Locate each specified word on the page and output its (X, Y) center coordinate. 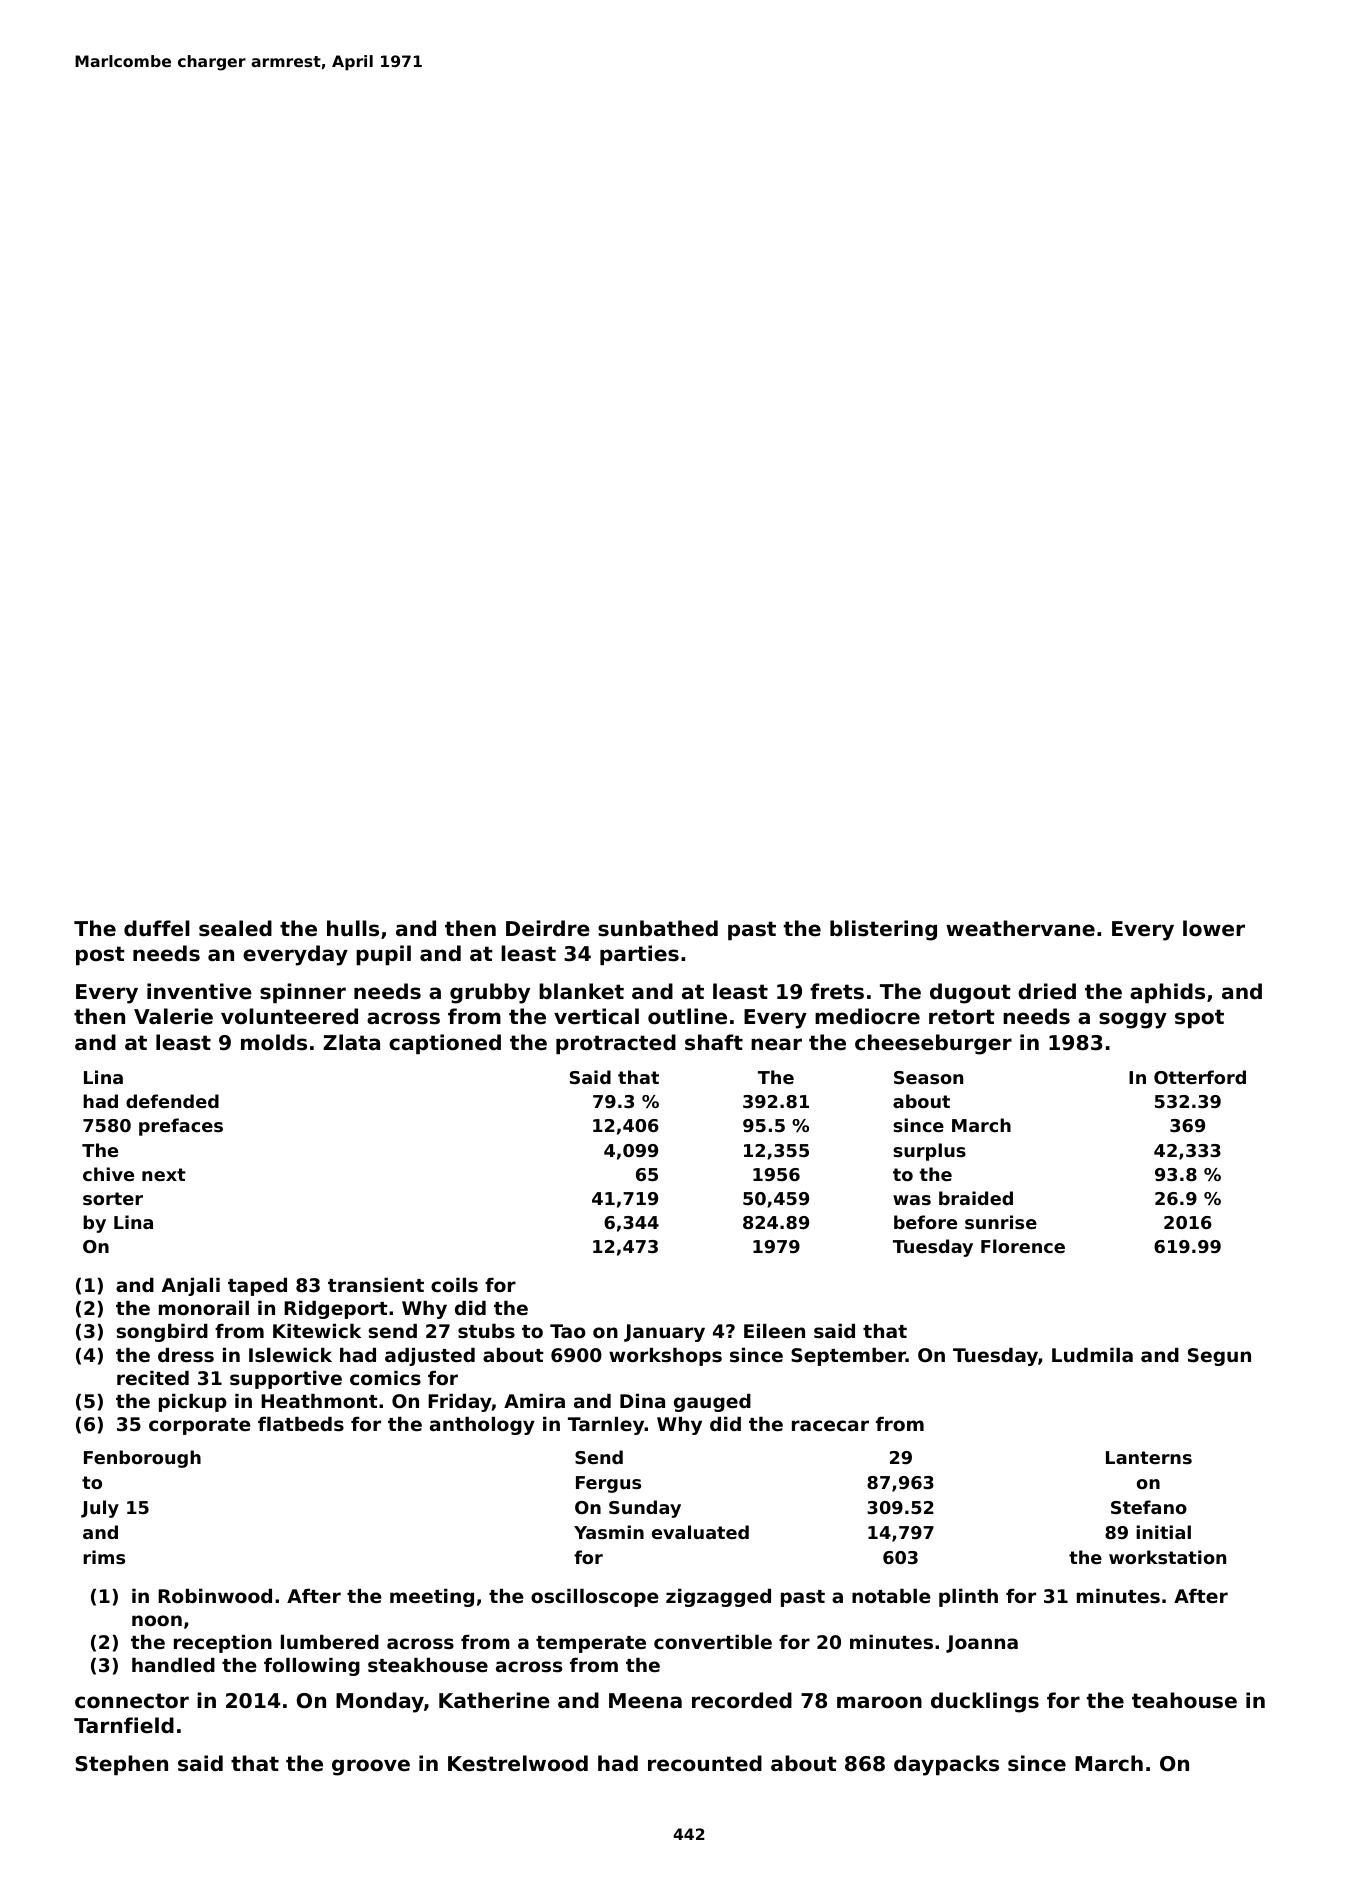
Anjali (191, 1287)
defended (172, 1101)
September (848, 1357)
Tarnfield (124, 1725)
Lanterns (1149, 1457)
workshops (665, 1357)
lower (1214, 928)
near (776, 1044)
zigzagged (718, 1598)
